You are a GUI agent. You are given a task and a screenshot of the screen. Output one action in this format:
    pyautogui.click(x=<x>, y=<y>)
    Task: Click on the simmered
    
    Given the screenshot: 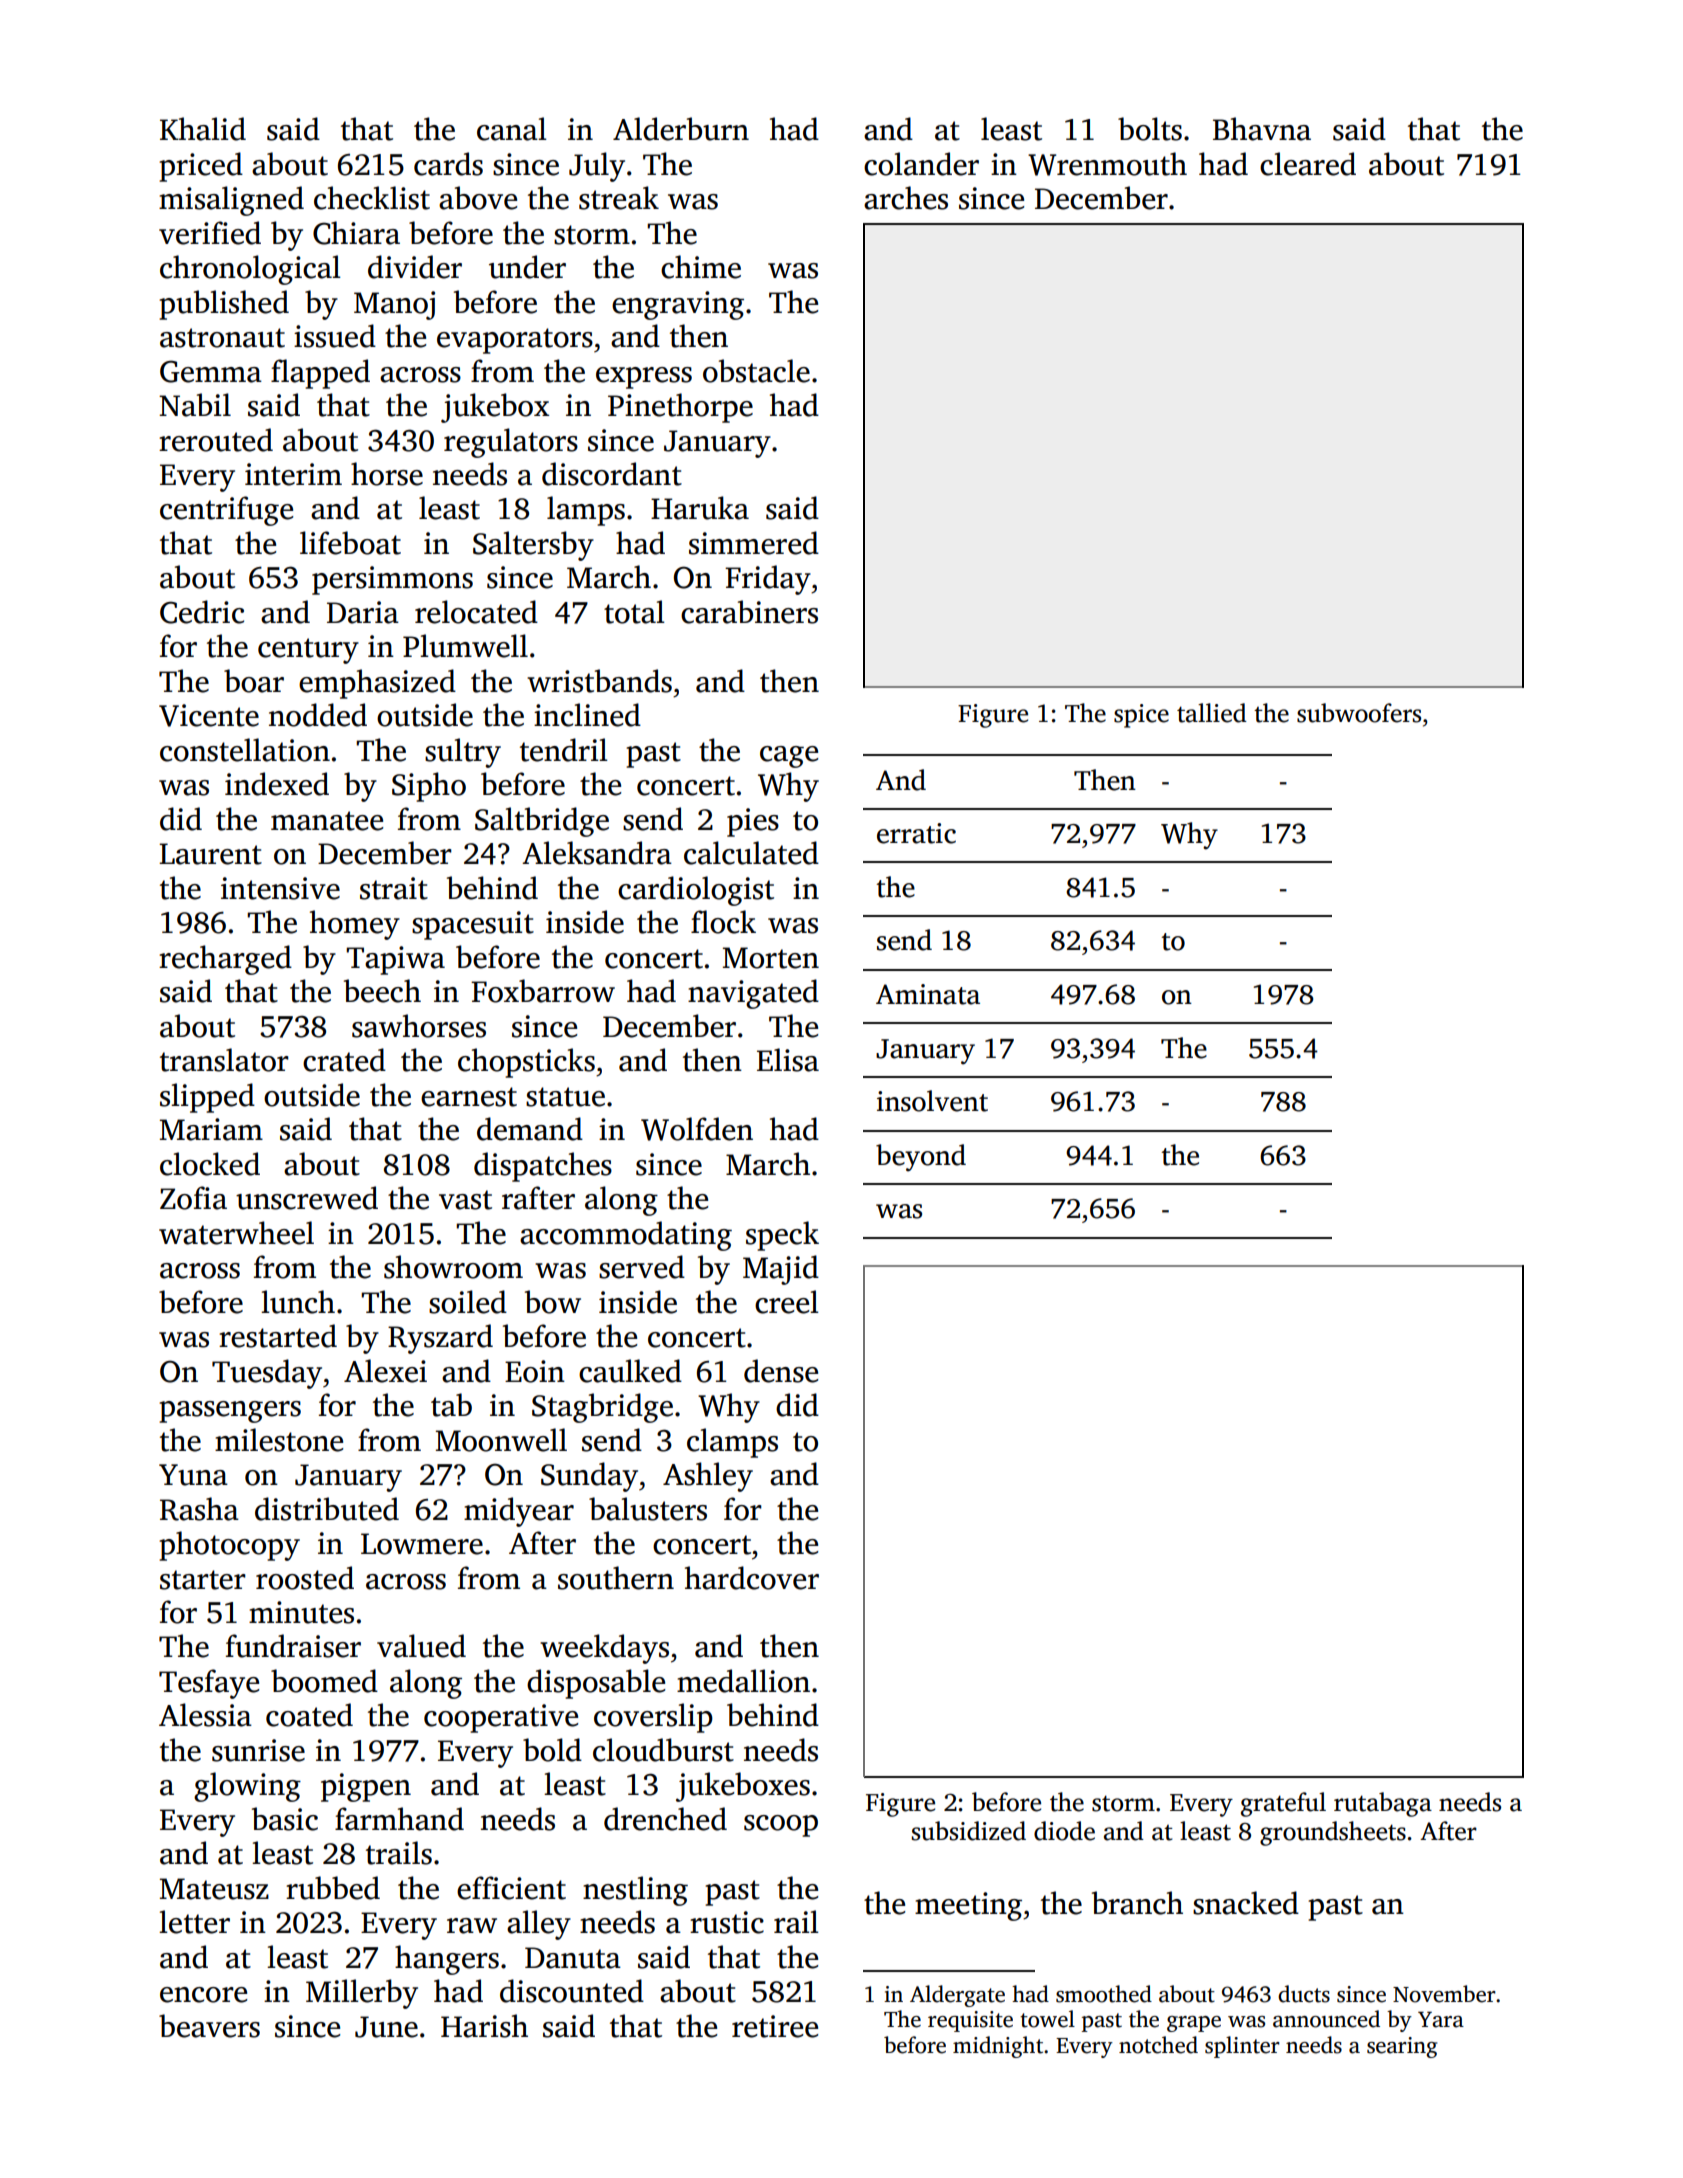 What is the action you would take?
    pyautogui.click(x=754, y=543)
